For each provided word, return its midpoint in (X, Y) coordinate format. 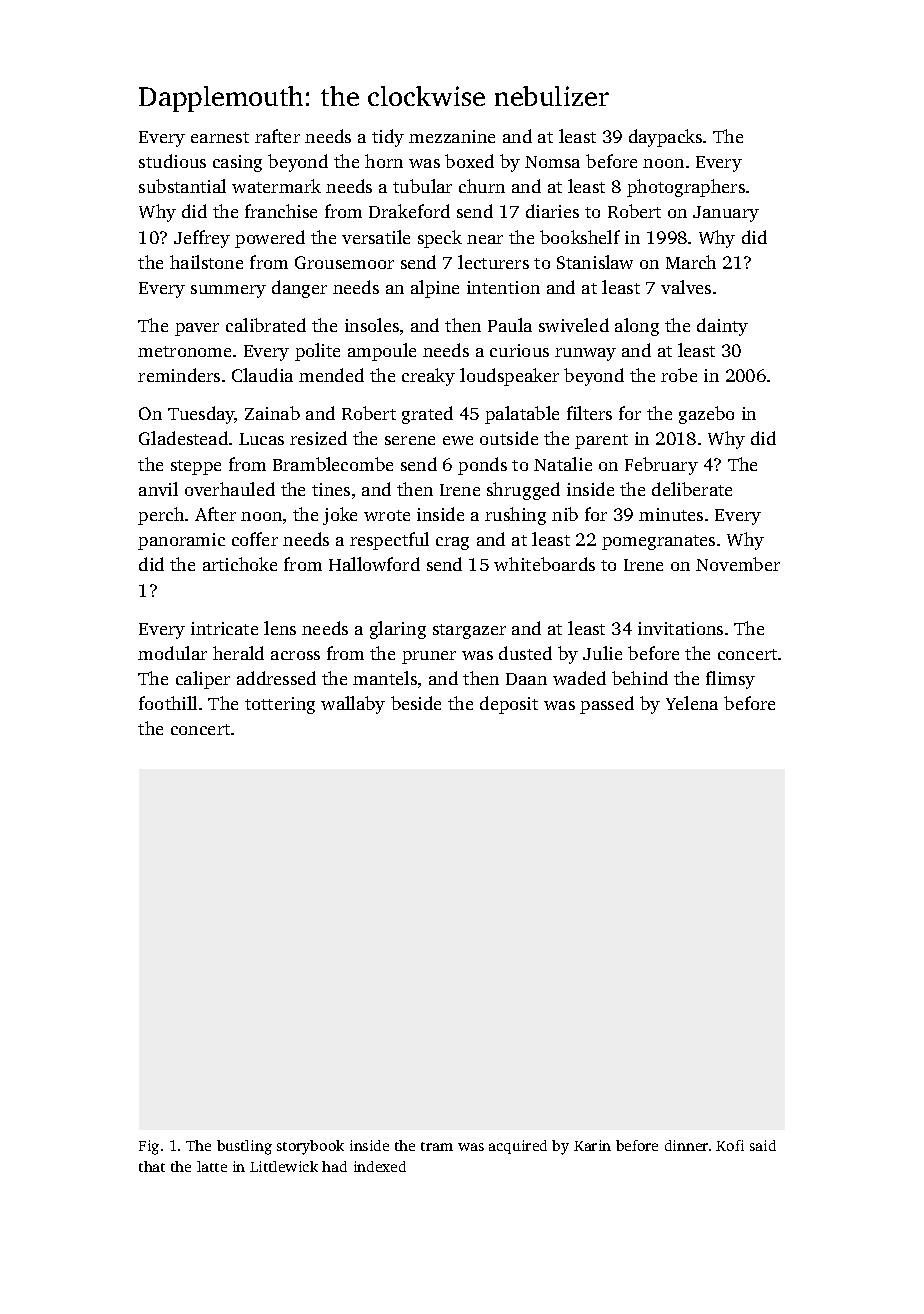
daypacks (665, 138)
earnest (220, 137)
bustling (244, 1147)
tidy (388, 138)
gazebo (706, 415)
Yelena (692, 703)
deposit (509, 705)
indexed (380, 1166)
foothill (168, 703)
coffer (255, 539)
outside (509, 438)
